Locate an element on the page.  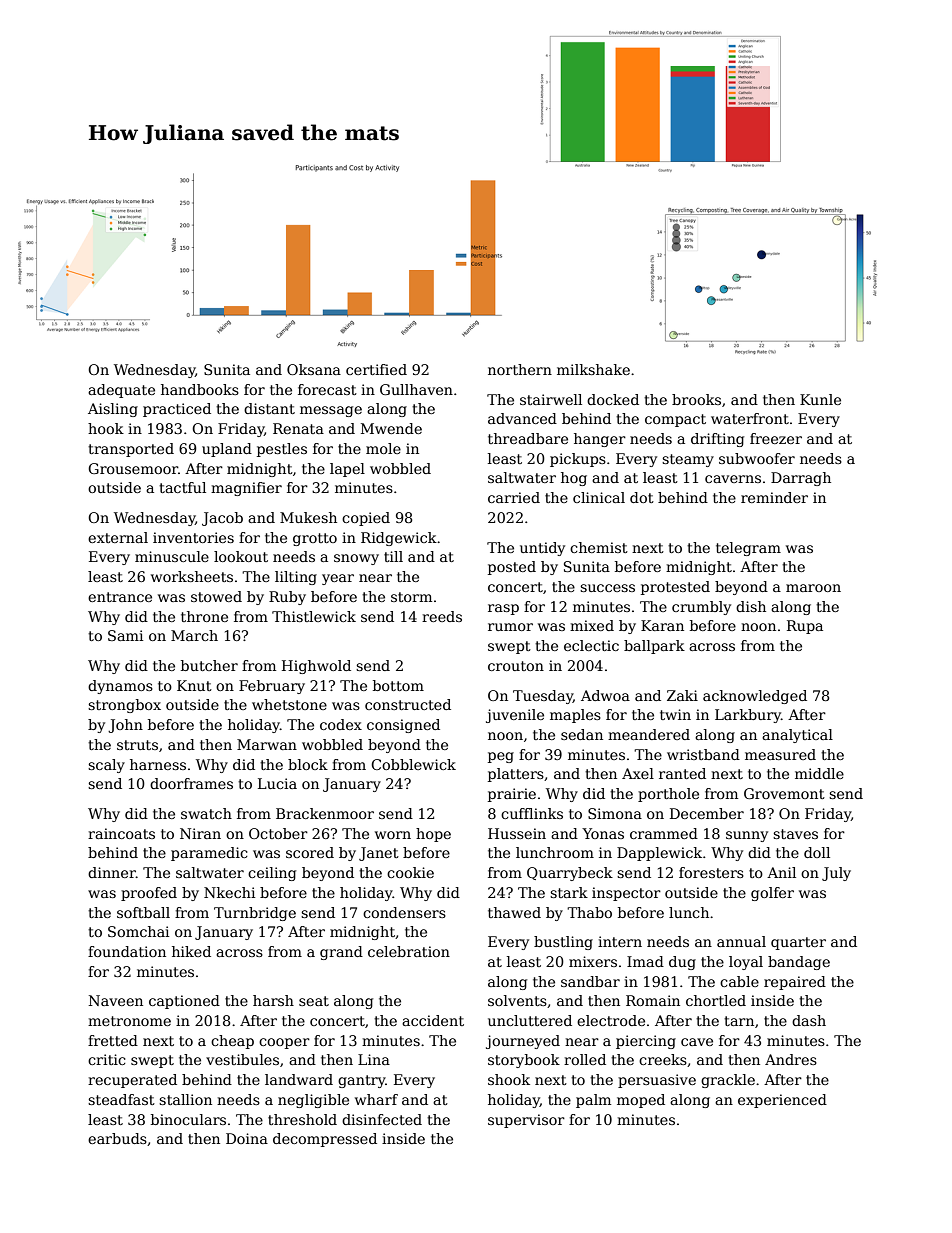
docked is located at coordinates (613, 399).
